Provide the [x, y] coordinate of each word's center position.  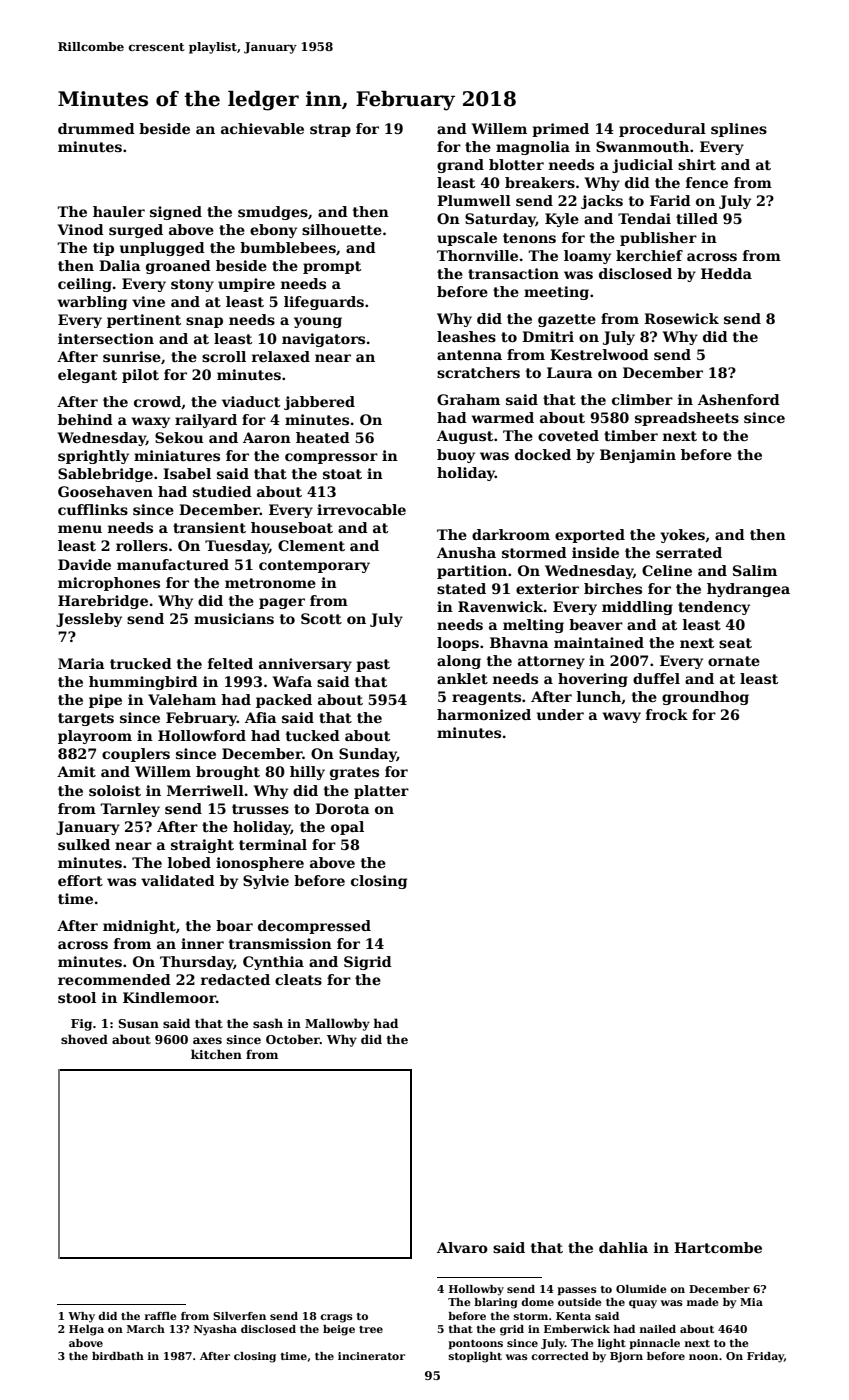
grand [460, 166]
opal [347, 828]
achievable [262, 128]
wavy [621, 717]
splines [739, 130]
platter [381, 792]
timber [631, 435]
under [560, 714]
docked [543, 454]
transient [209, 527]
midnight [139, 927]
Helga [86, 1330]
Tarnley [130, 810]
